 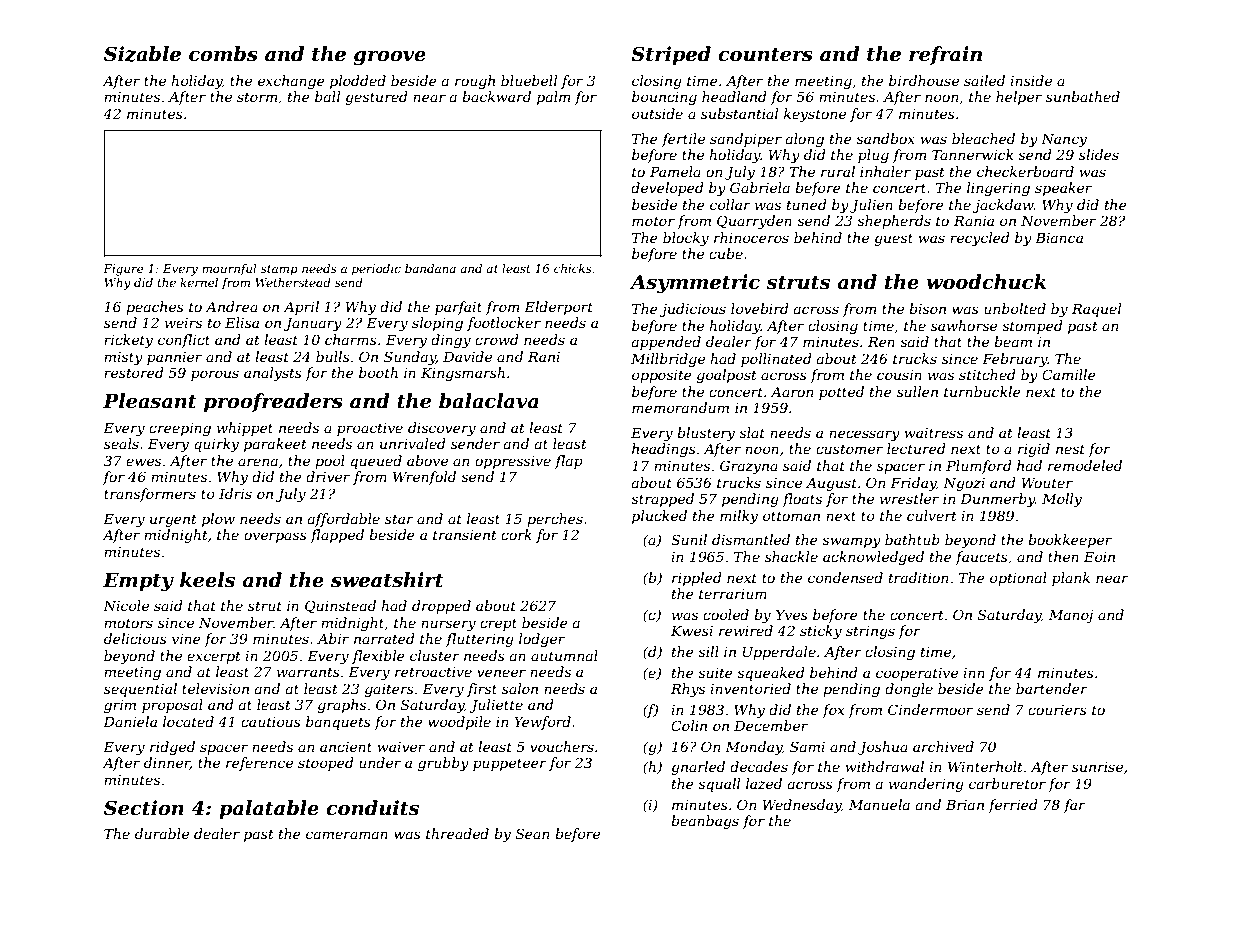 I want to click on beanbags, so click(x=705, y=822).
